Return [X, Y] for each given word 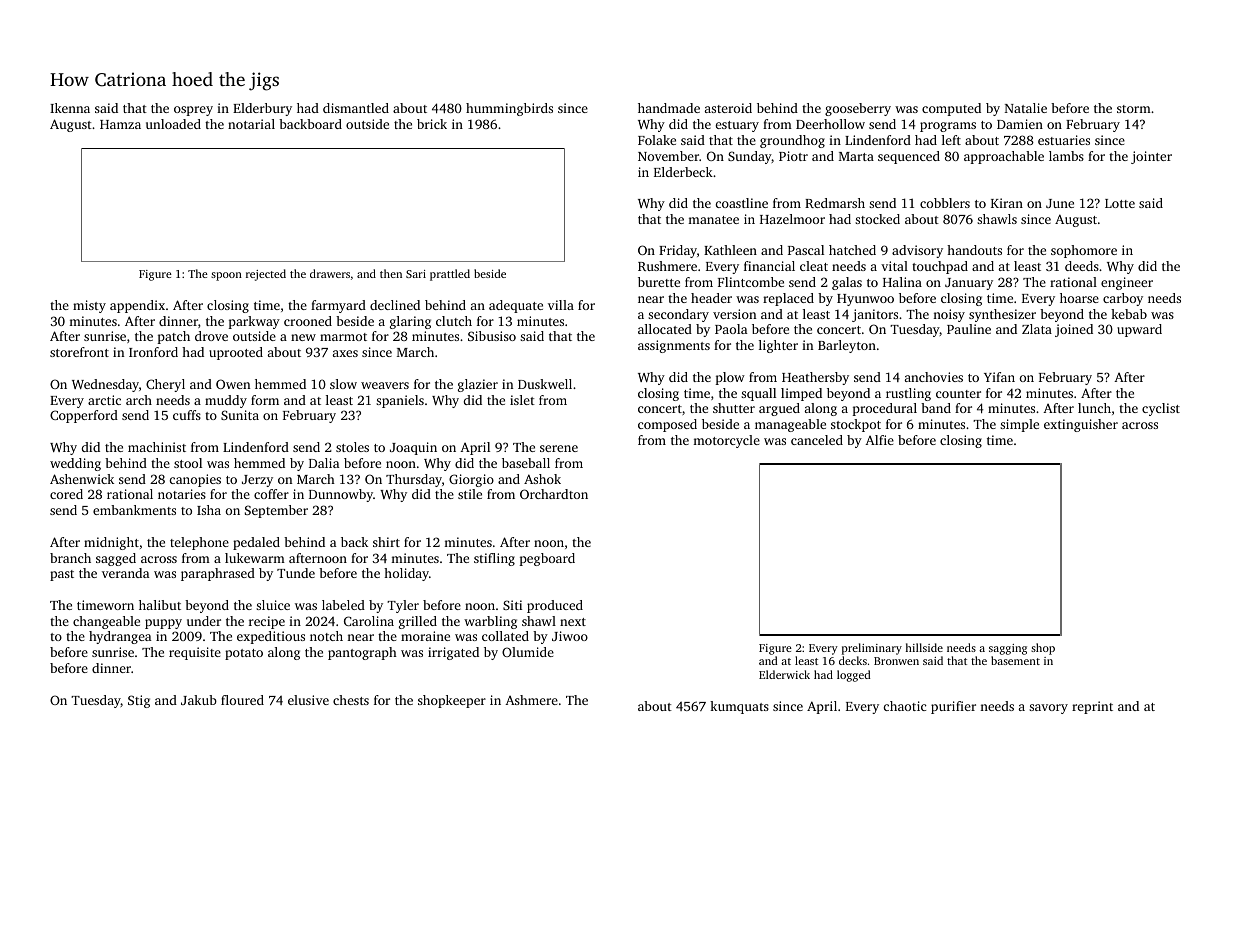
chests [351, 700]
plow [730, 378]
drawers [330, 273]
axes [345, 353]
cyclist [1161, 409]
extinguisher [1081, 425]
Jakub [199, 700]
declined [395, 305]
